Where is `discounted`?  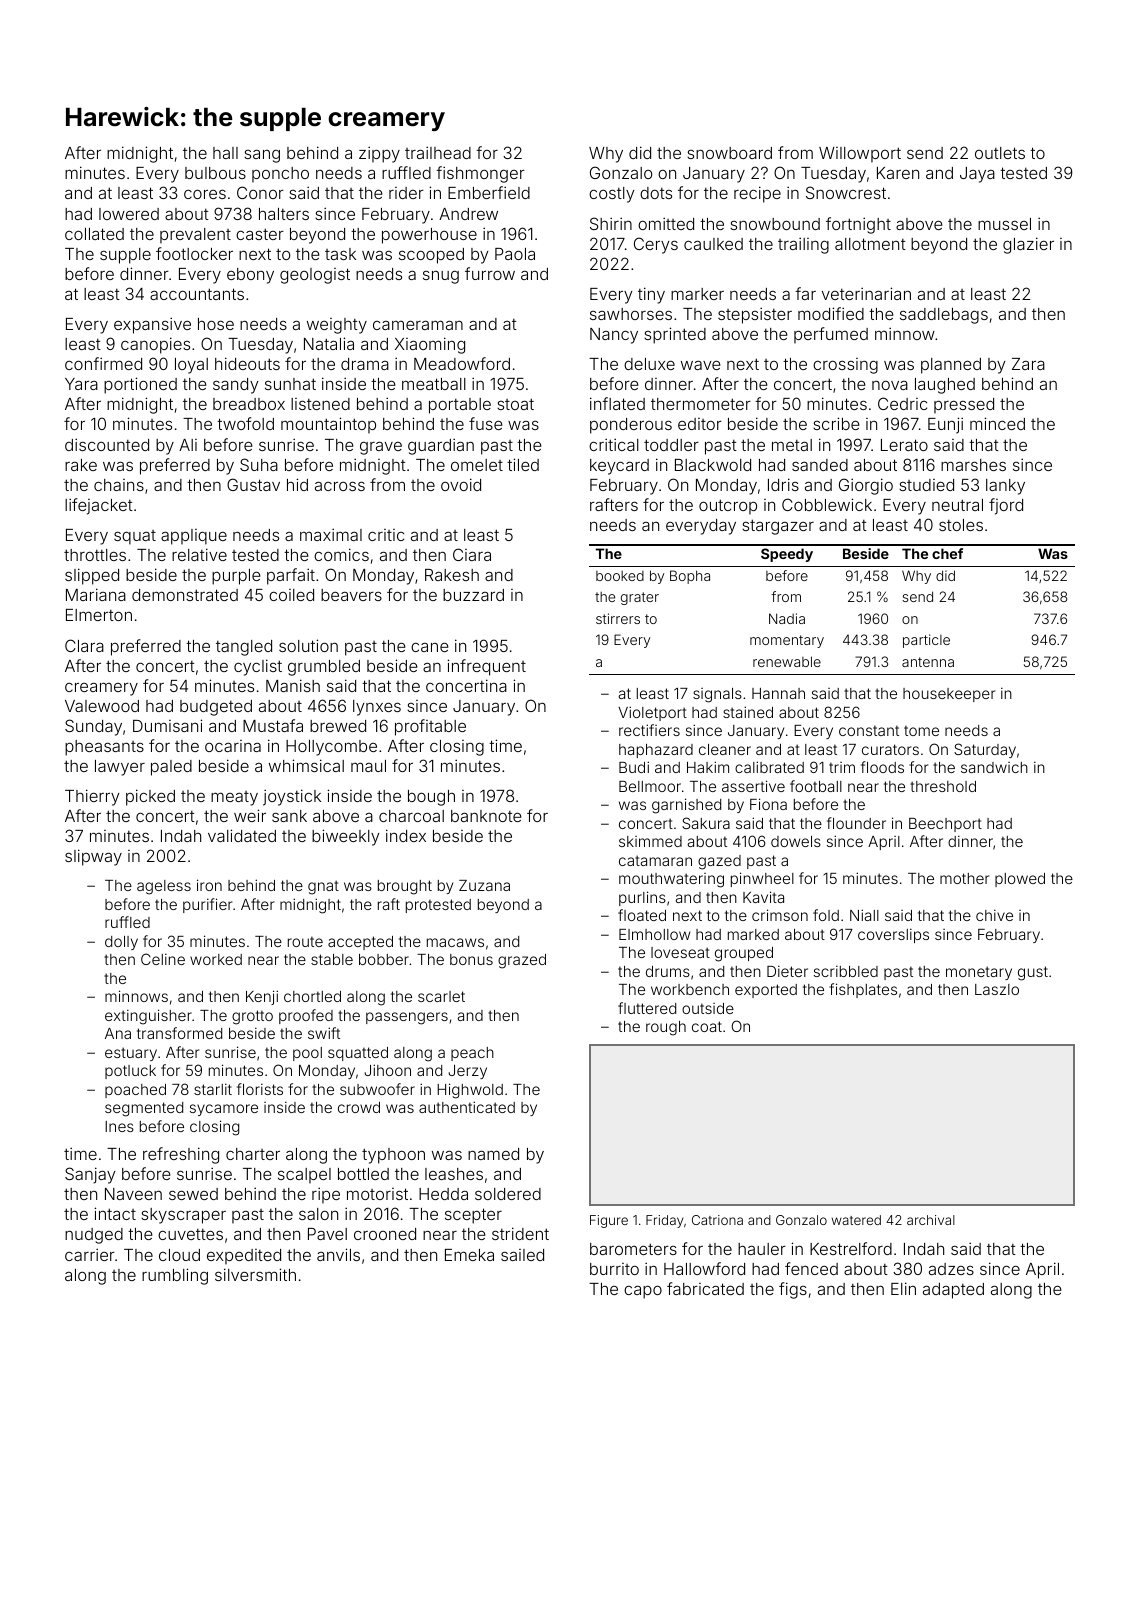 discounted is located at coordinates (107, 444).
